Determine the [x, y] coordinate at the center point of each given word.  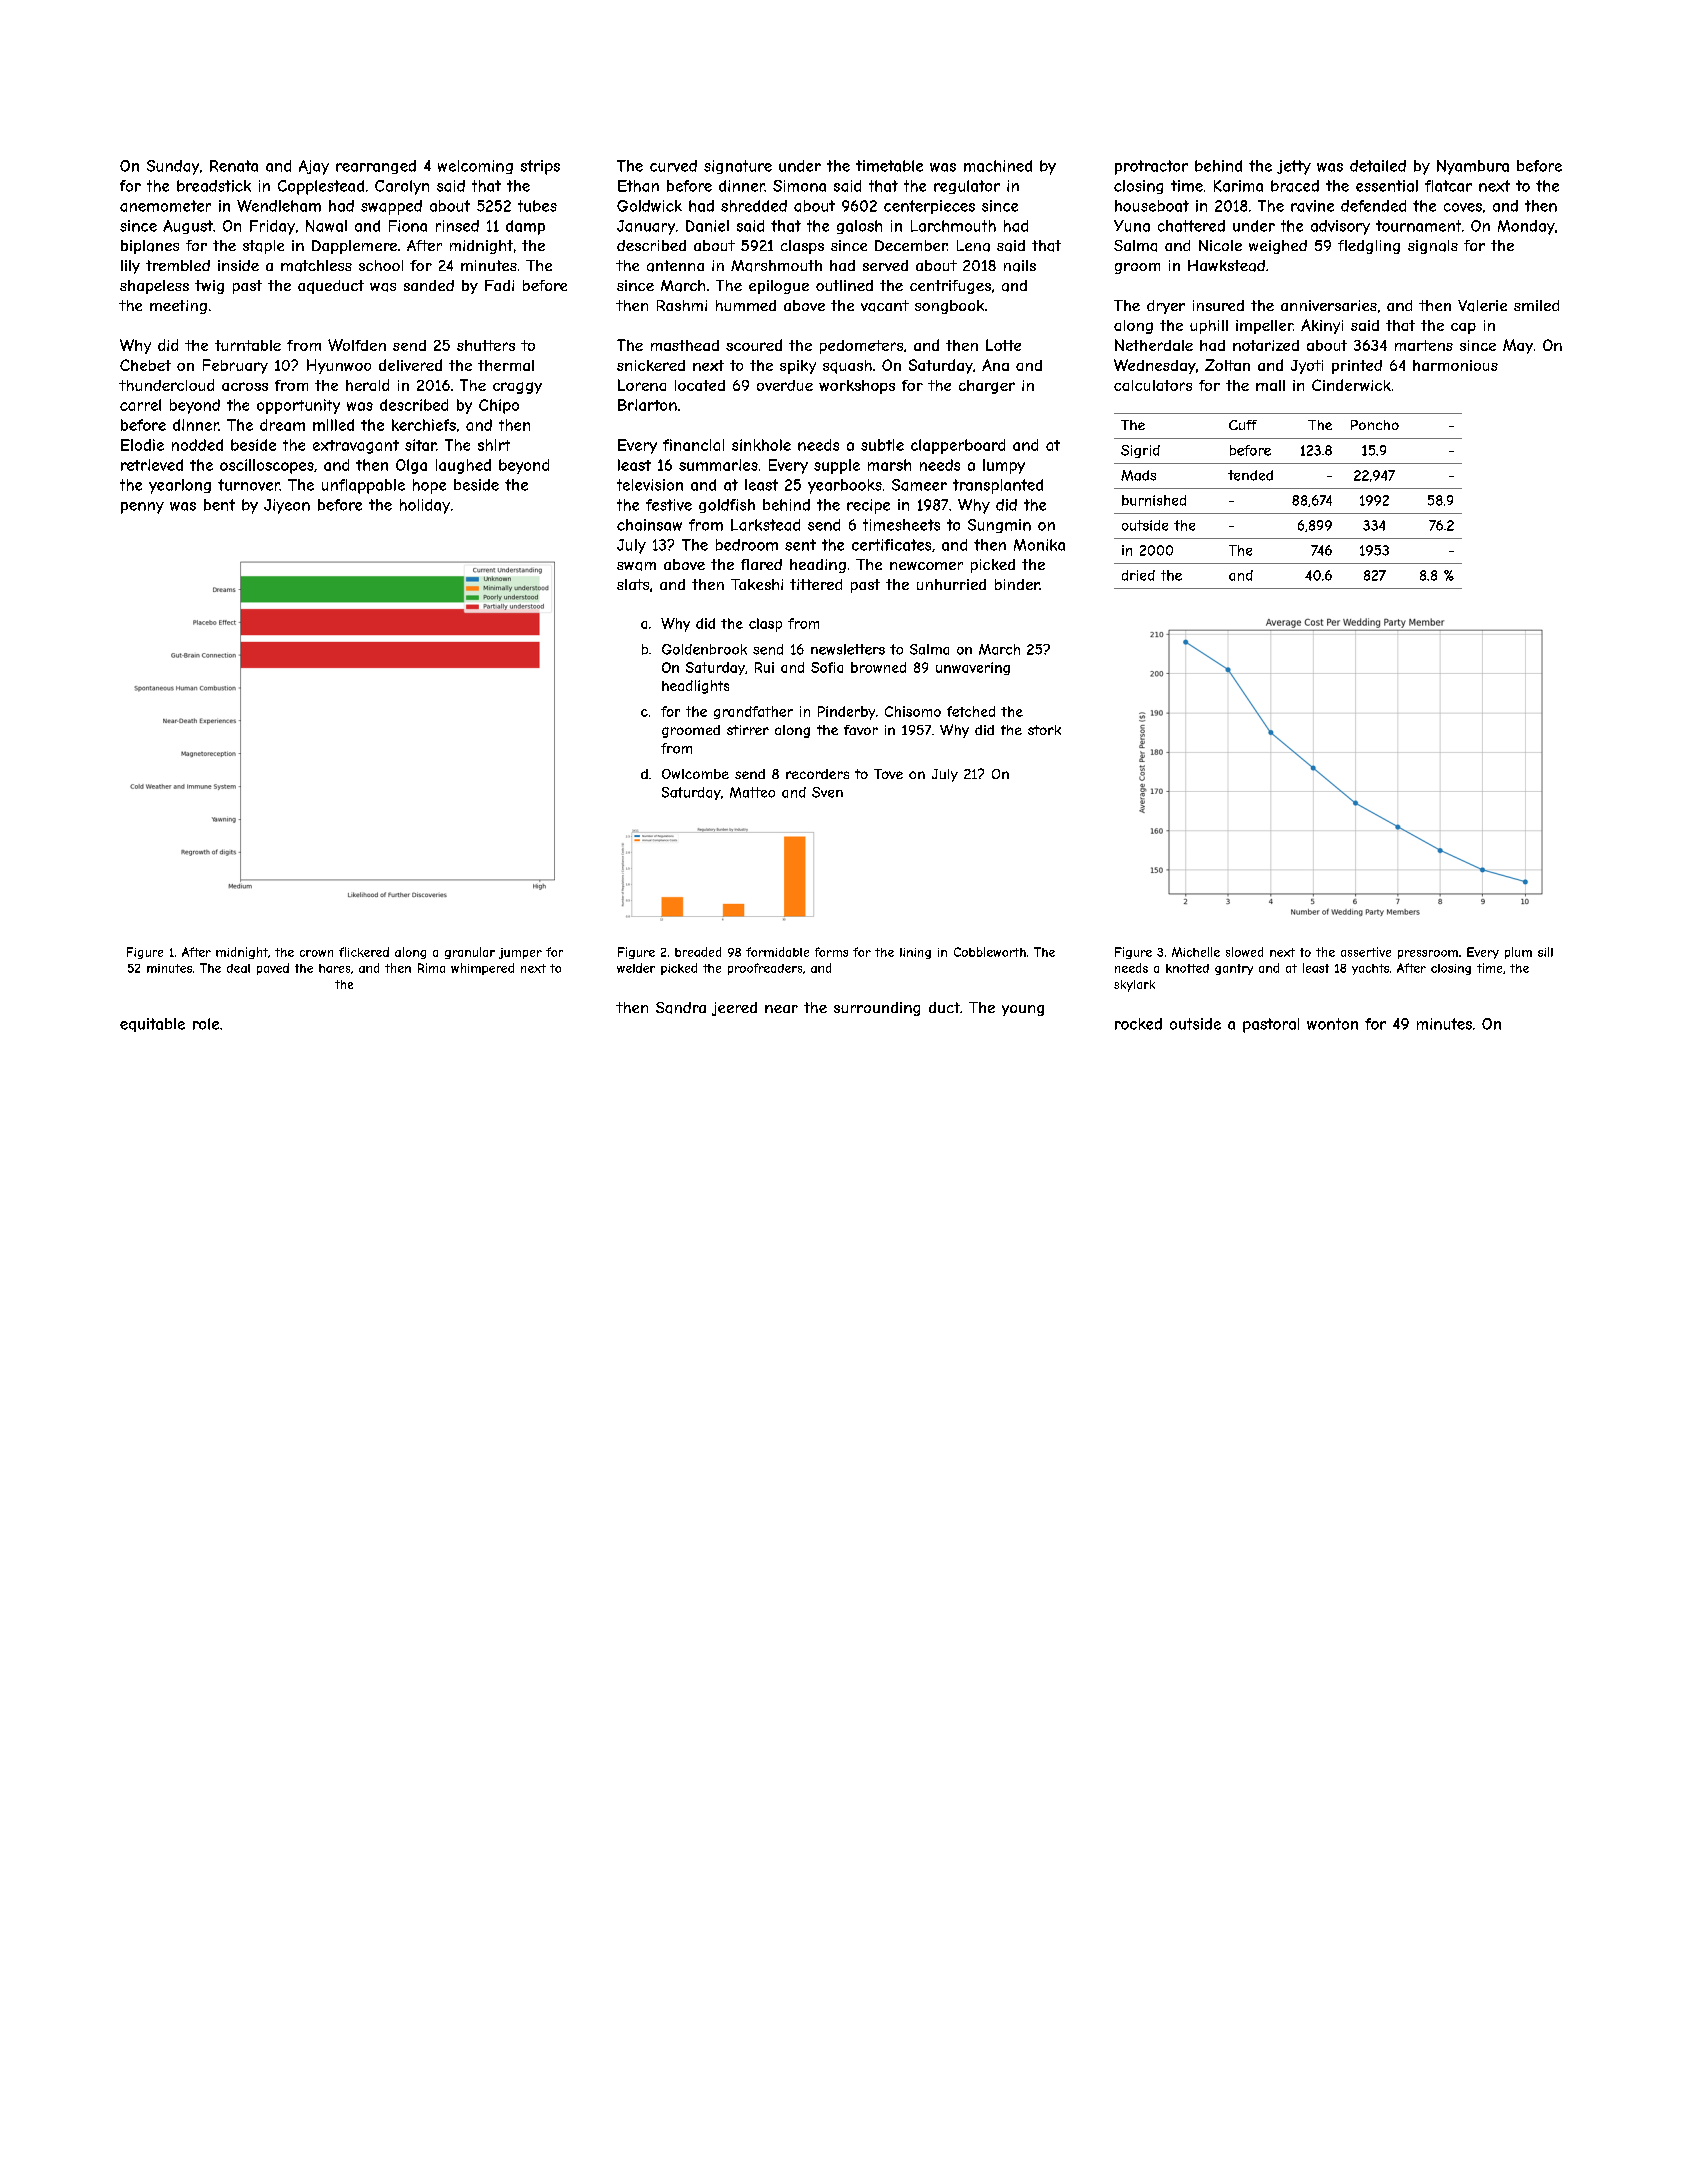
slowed [1244, 952]
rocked [1138, 1024]
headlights [695, 687]
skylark [1134, 986]
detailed [1378, 166]
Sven [827, 792]
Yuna [1132, 226]
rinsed [457, 226]
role [206, 1024]
